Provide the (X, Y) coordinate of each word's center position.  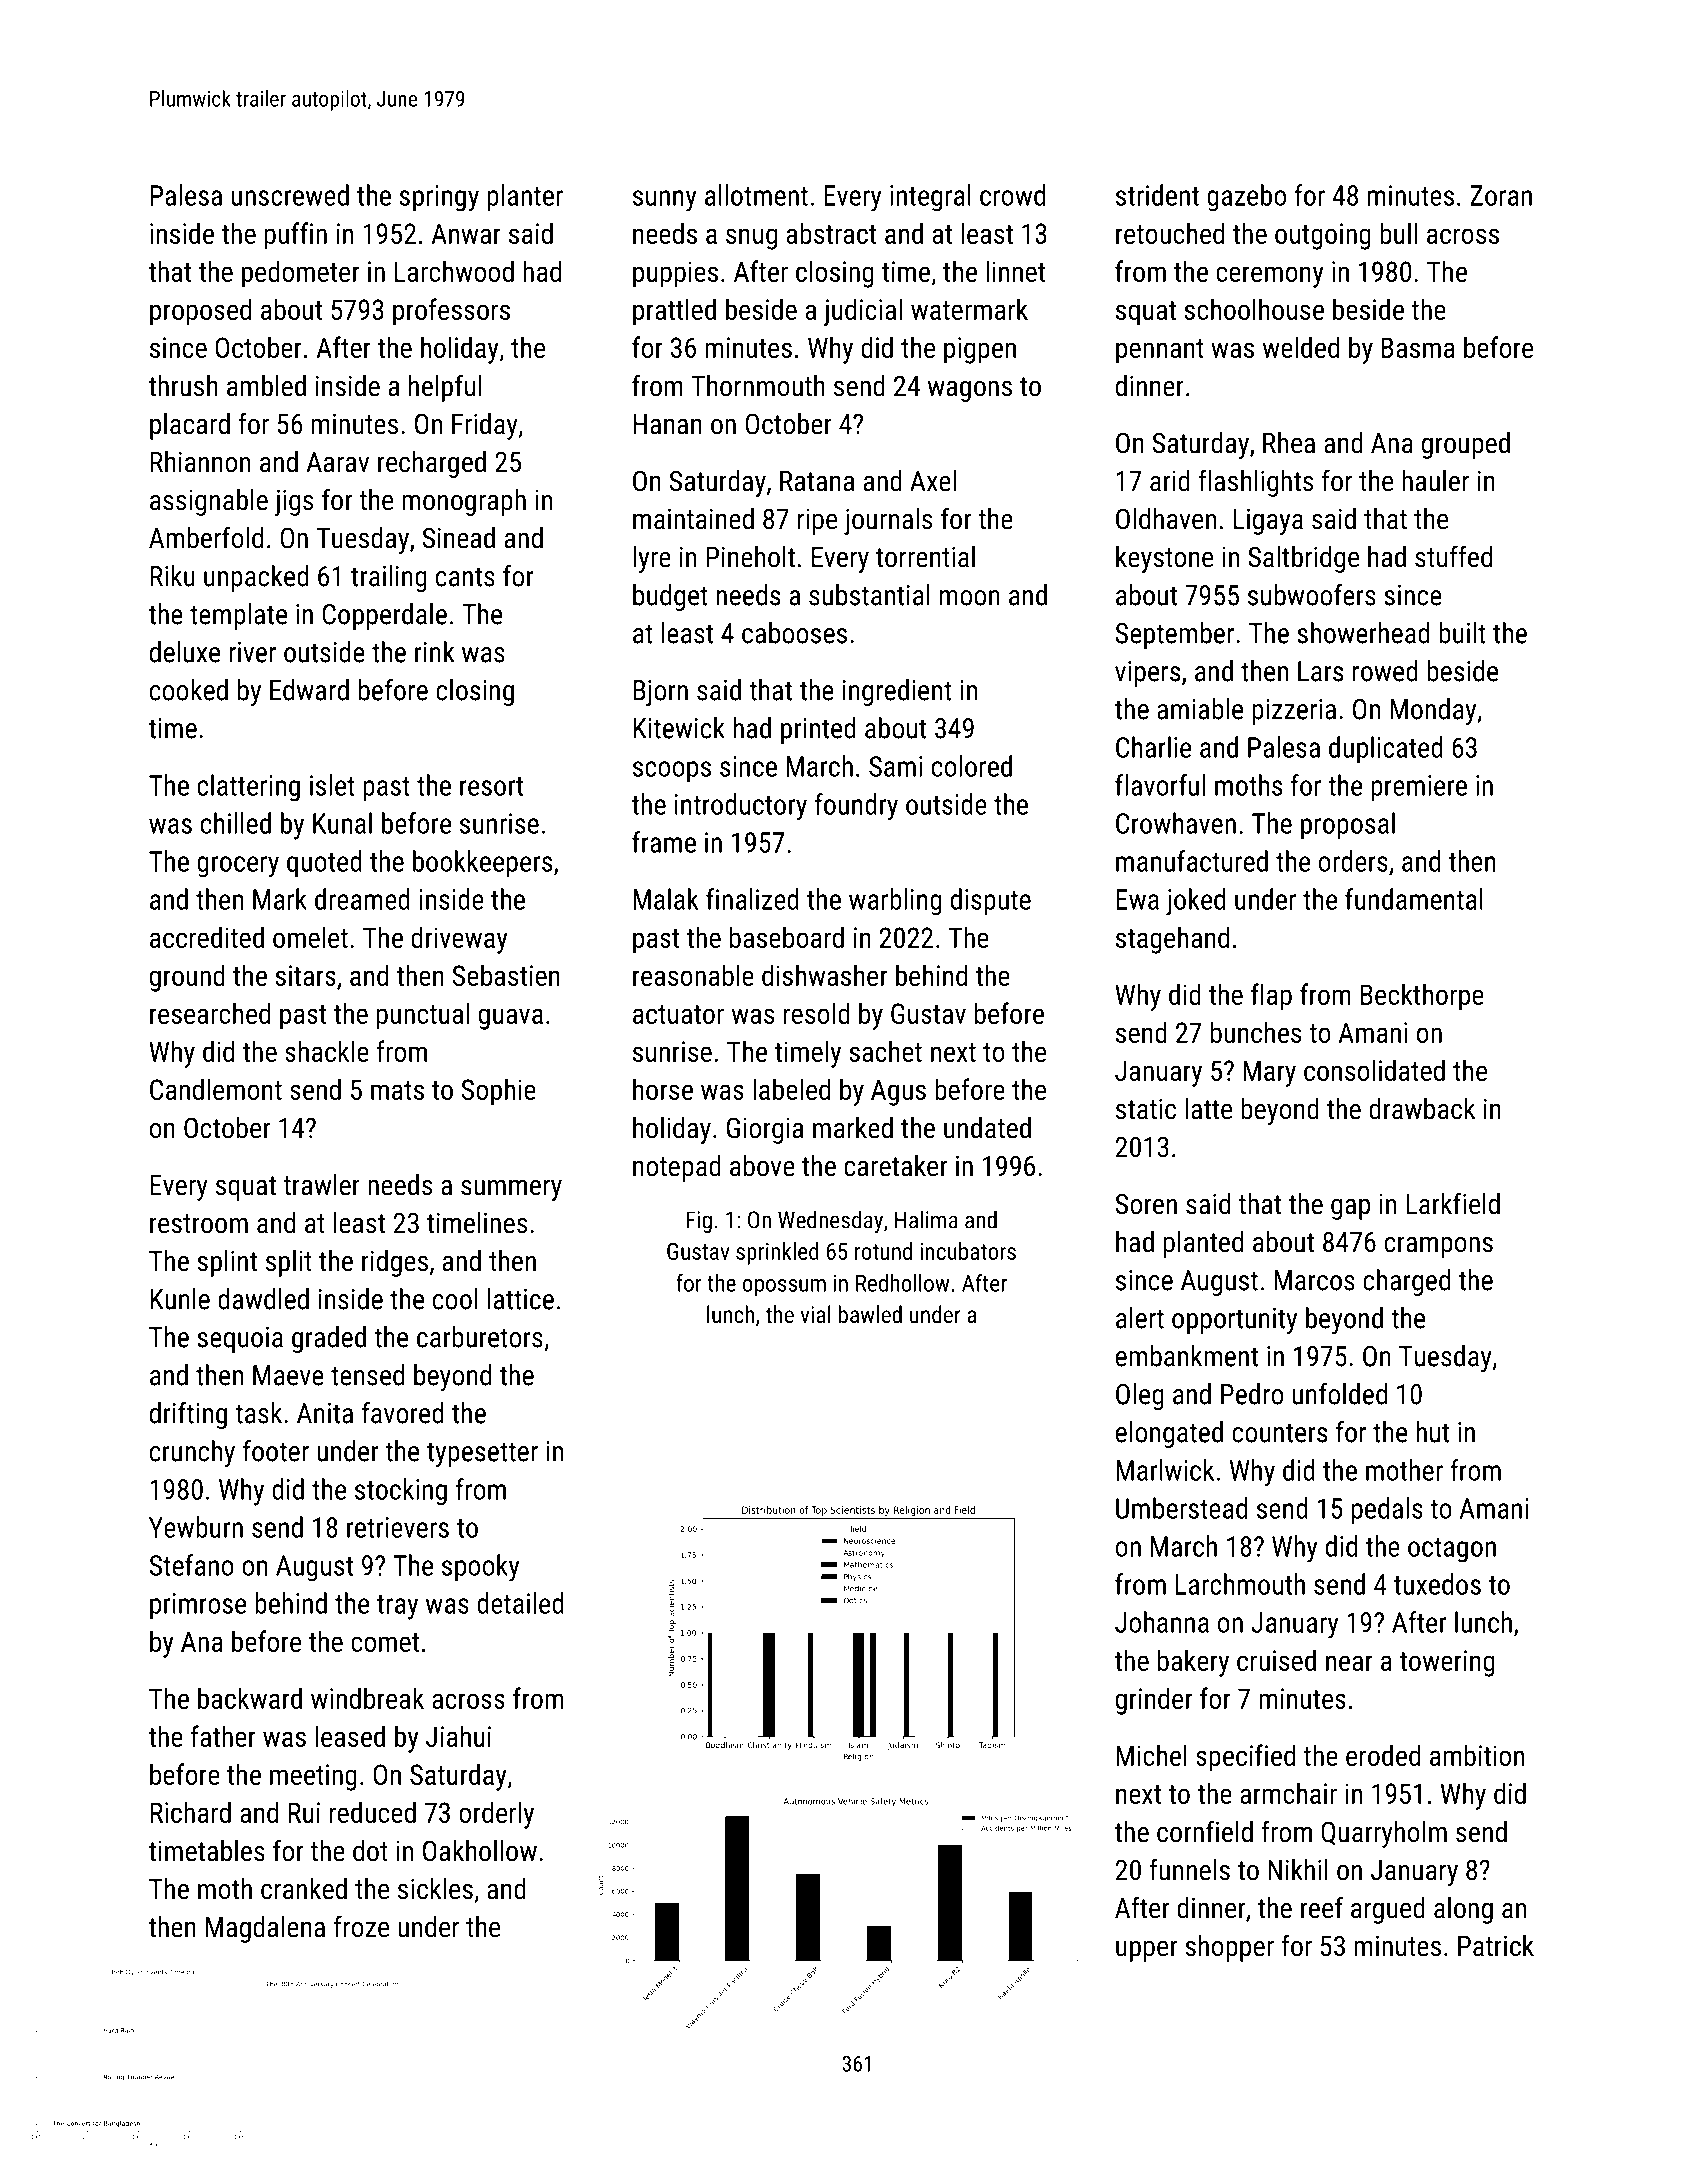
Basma (1418, 347)
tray (397, 1607)
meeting (313, 1777)
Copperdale (384, 616)
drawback (1422, 1109)
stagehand (1172, 940)
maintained (693, 519)
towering (1447, 1663)
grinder (1154, 1701)
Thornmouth (758, 386)
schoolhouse (1254, 309)
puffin (296, 236)
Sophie (498, 1092)
